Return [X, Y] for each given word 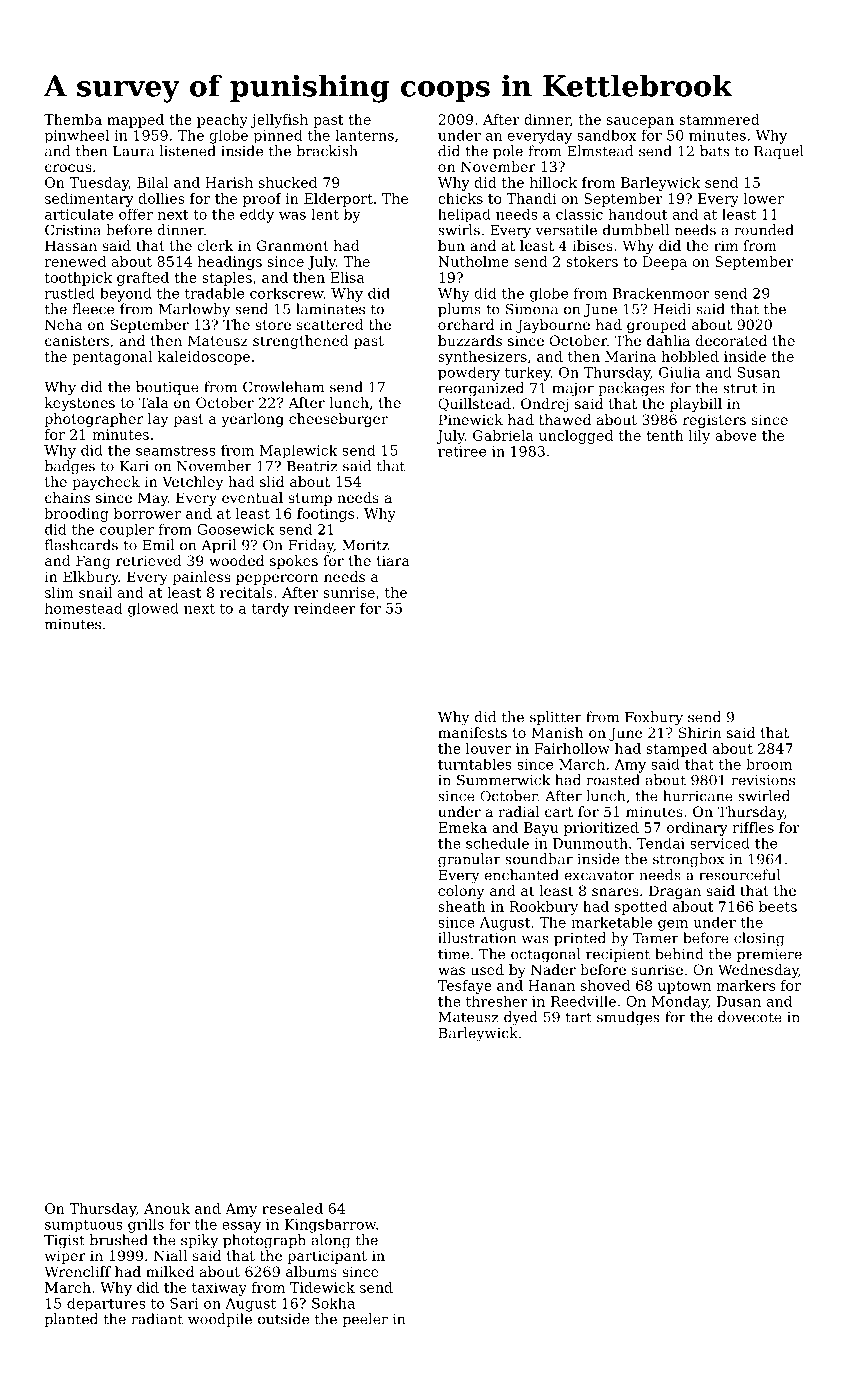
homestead [83, 608]
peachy [222, 121]
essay [241, 1227]
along [331, 1241]
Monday [680, 1003]
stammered [719, 119]
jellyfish [279, 121]
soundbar [539, 859]
